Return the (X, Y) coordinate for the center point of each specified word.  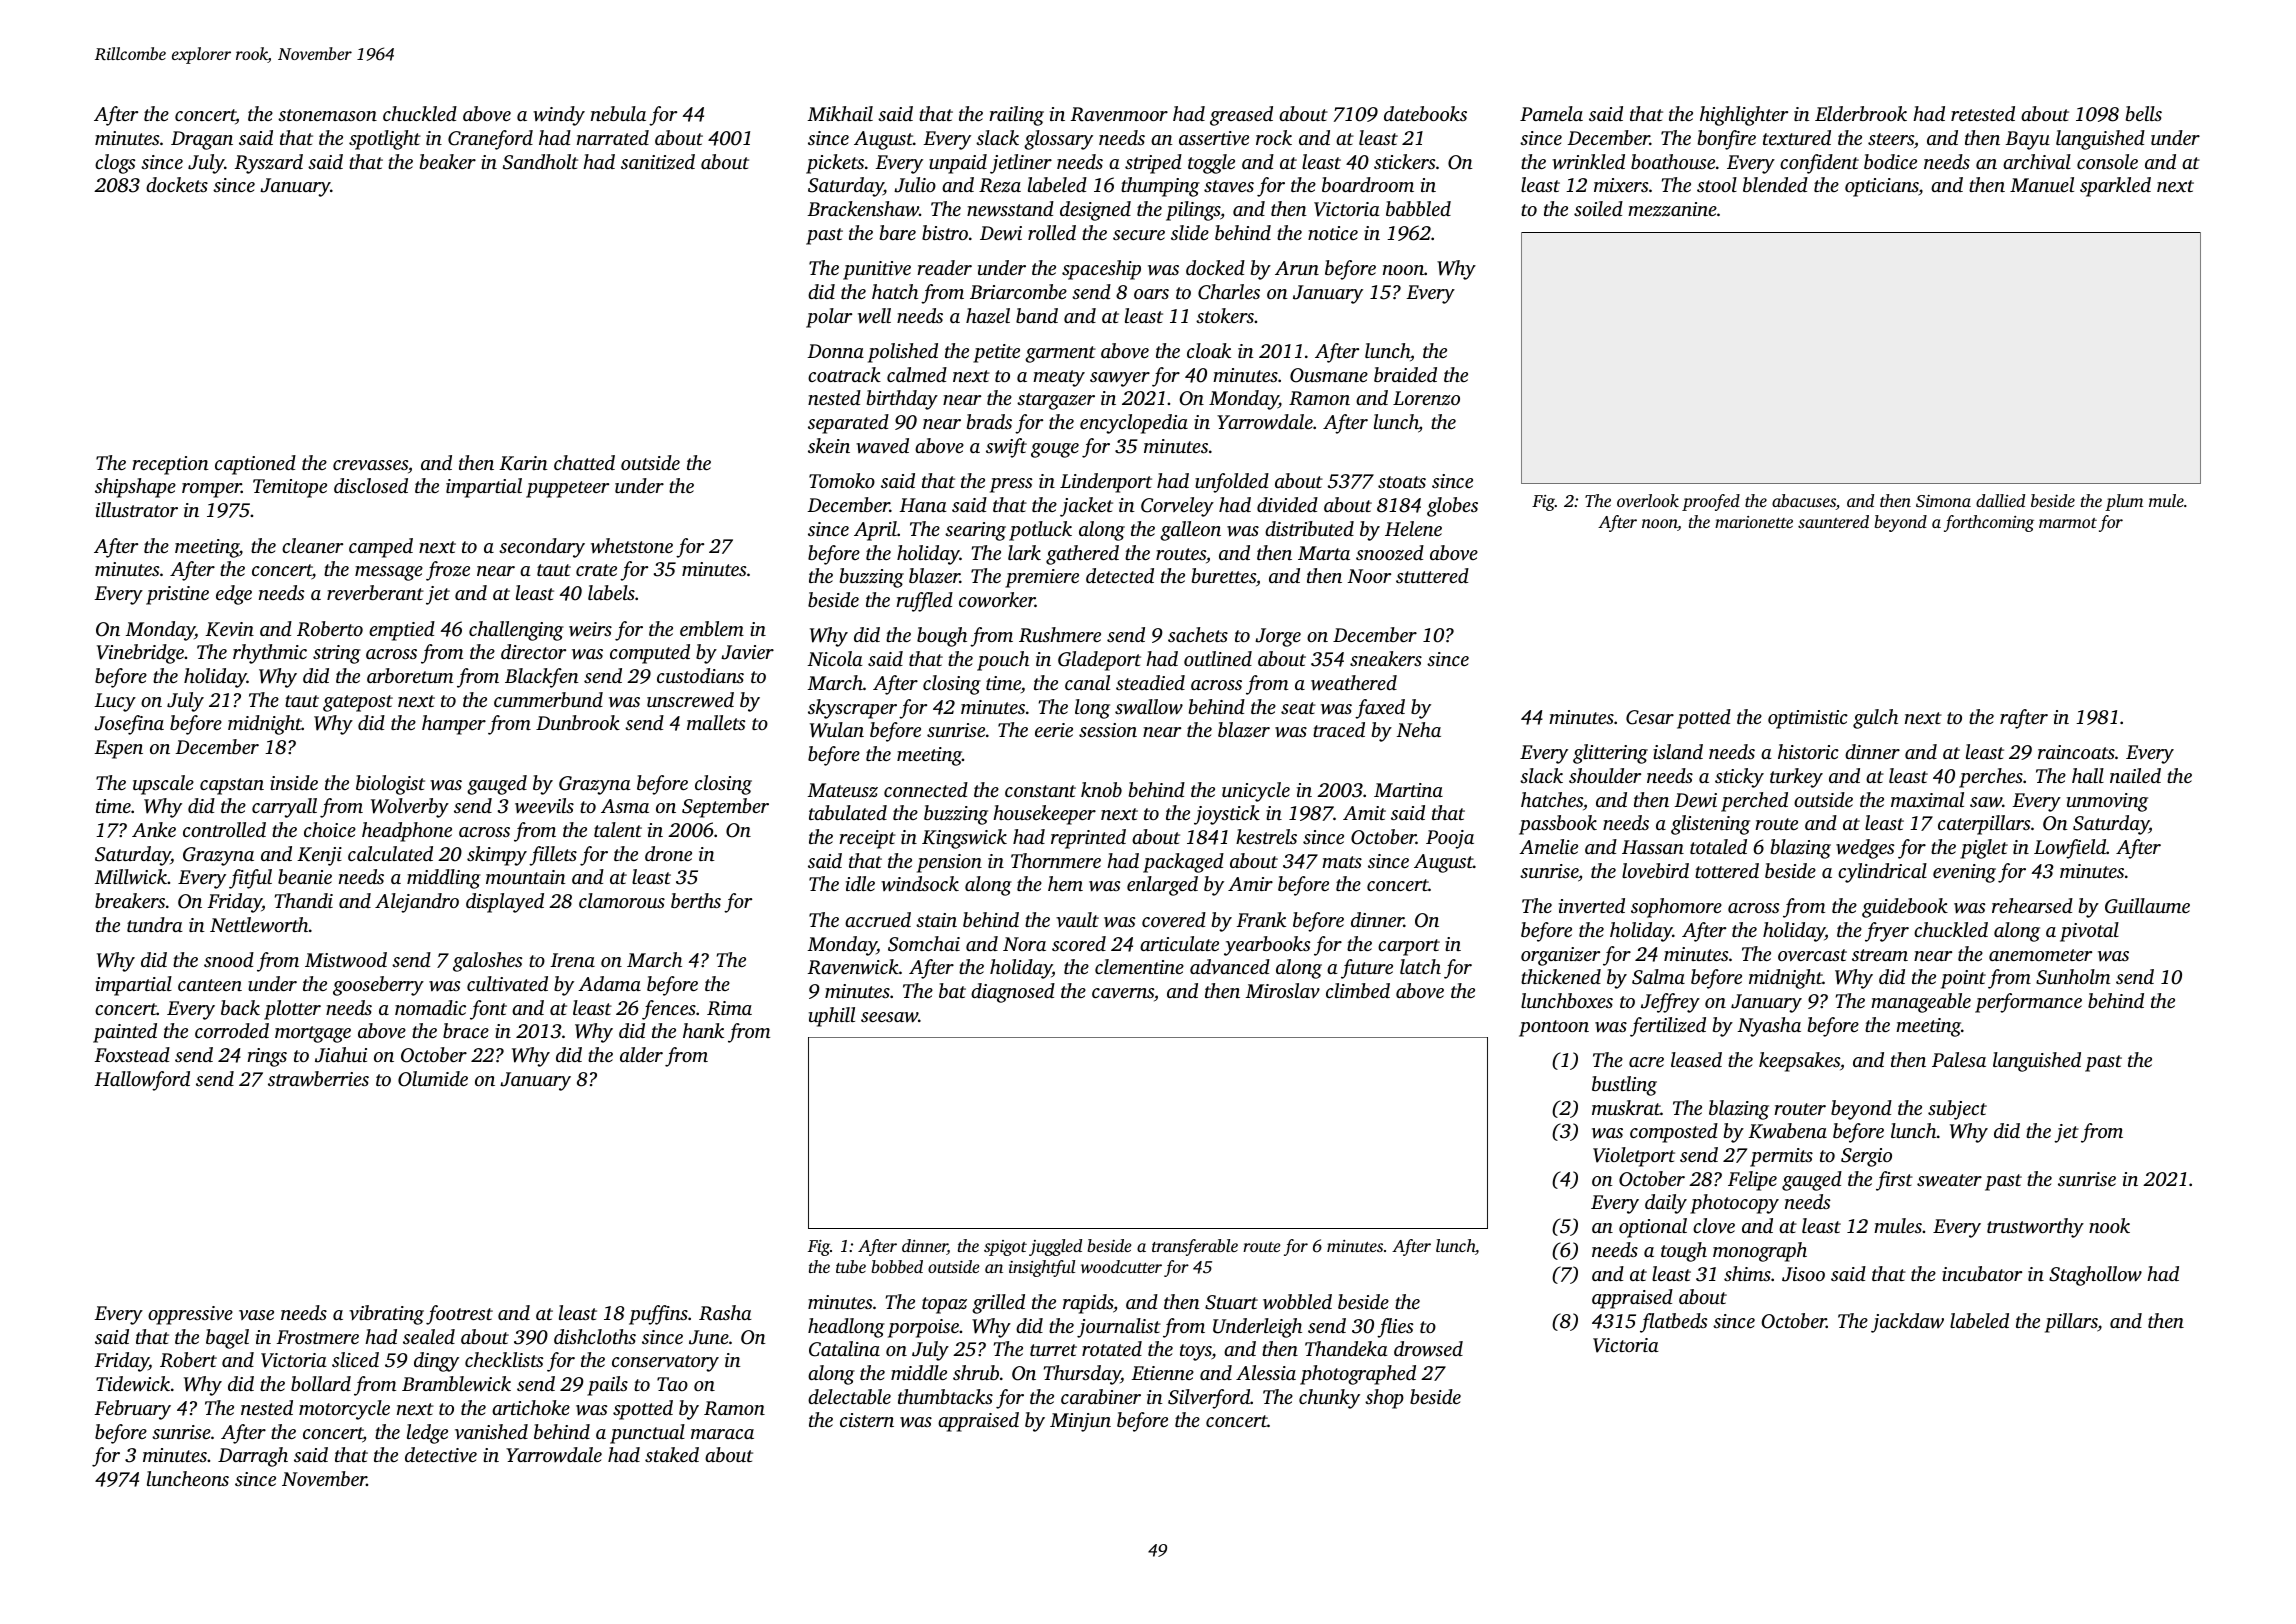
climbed (1358, 990)
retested (1983, 113)
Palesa (1959, 1059)
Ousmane (1329, 375)
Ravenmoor (1119, 114)
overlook (1648, 500)
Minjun (1080, 1422)
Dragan (202, 140)
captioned (255, 465)
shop (1384, 1399)
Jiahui (341, 1055)
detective (441, 1454)
